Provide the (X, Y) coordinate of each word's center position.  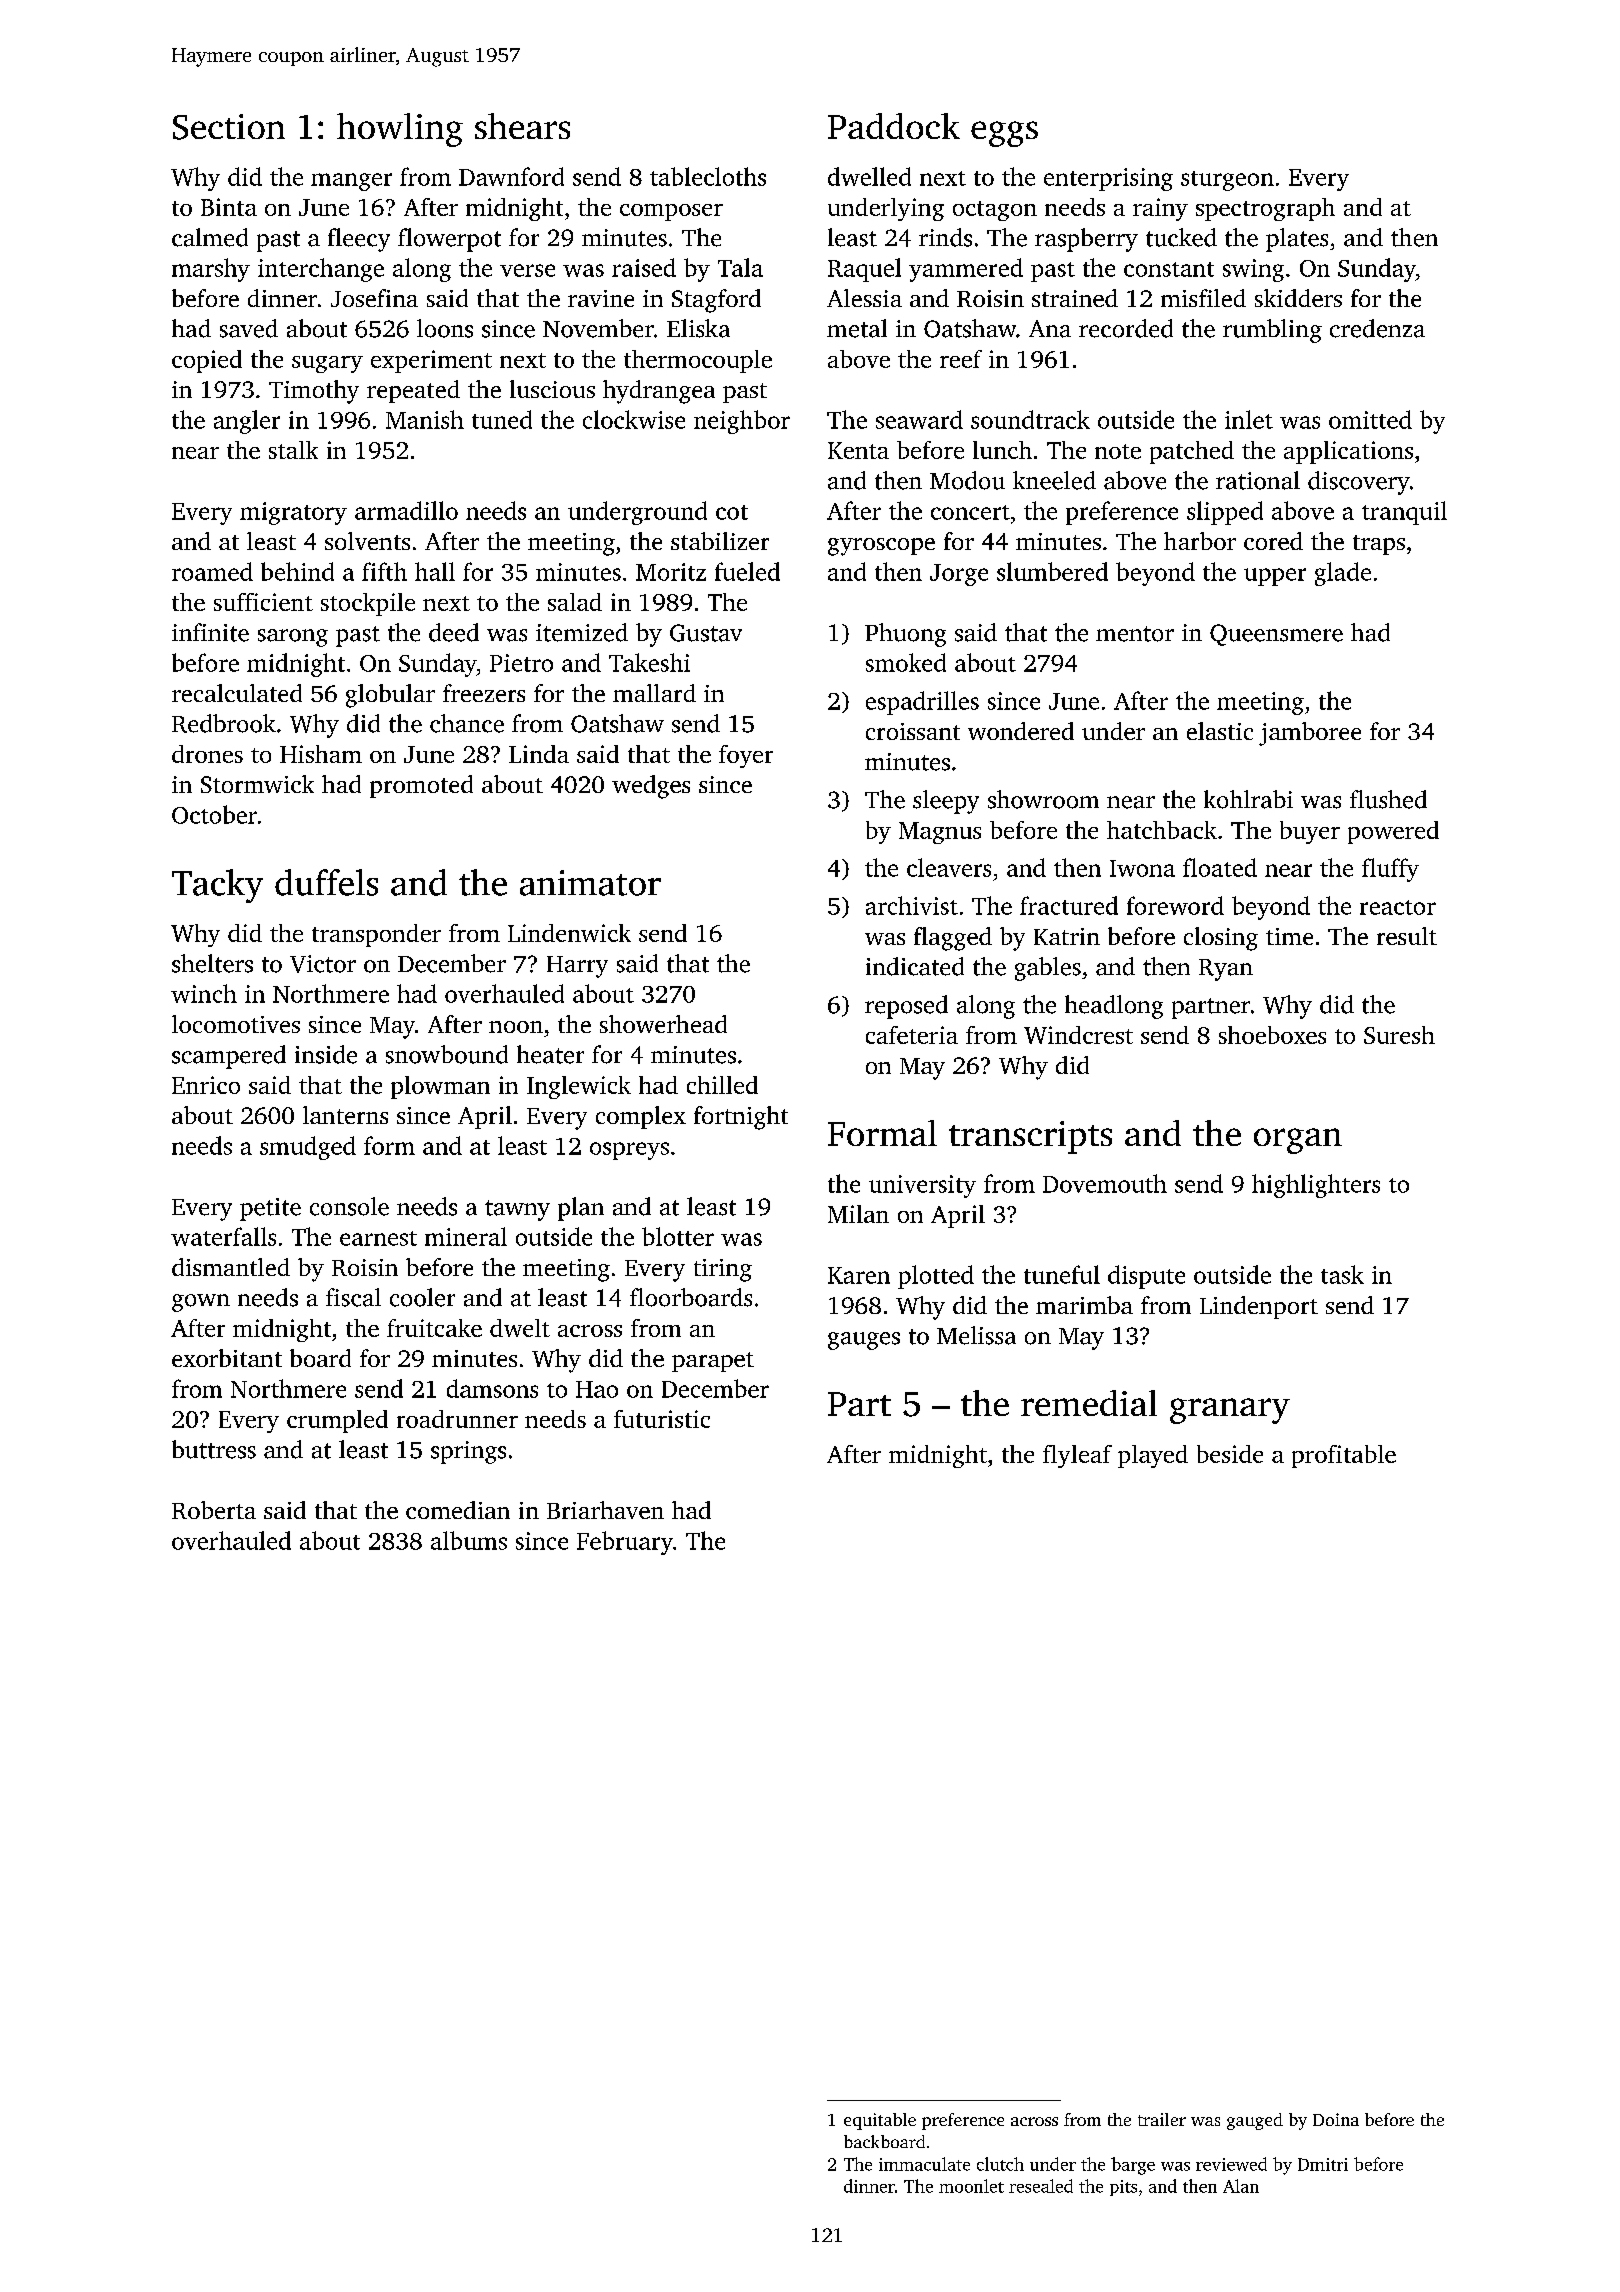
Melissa (976, 1335)
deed (454, 632)
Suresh (1399, 1035)
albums (469, 1540)
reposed (906, 1007)
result (1407, 936)
